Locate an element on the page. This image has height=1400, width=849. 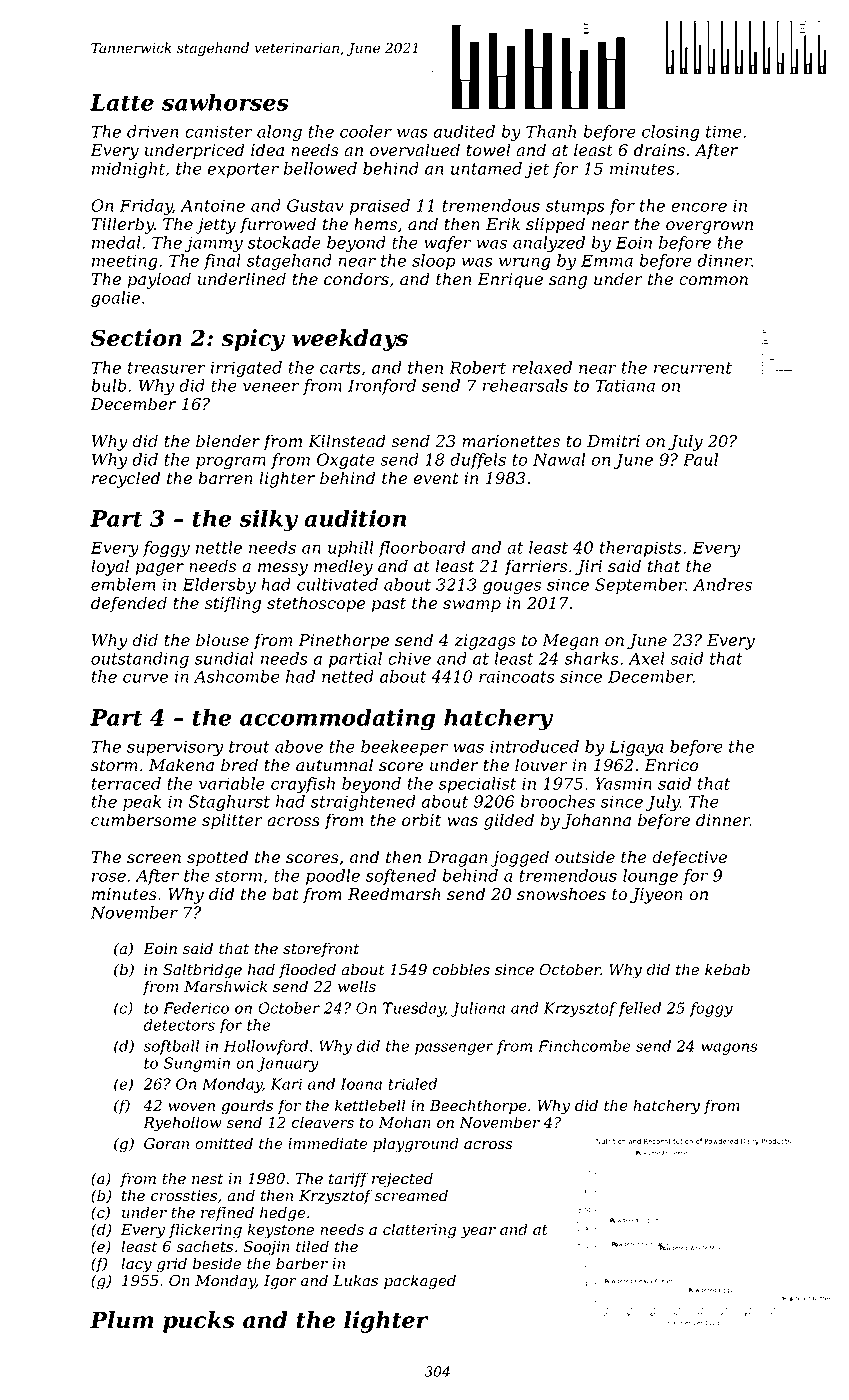
year is located at coordinates (478, 1233).
